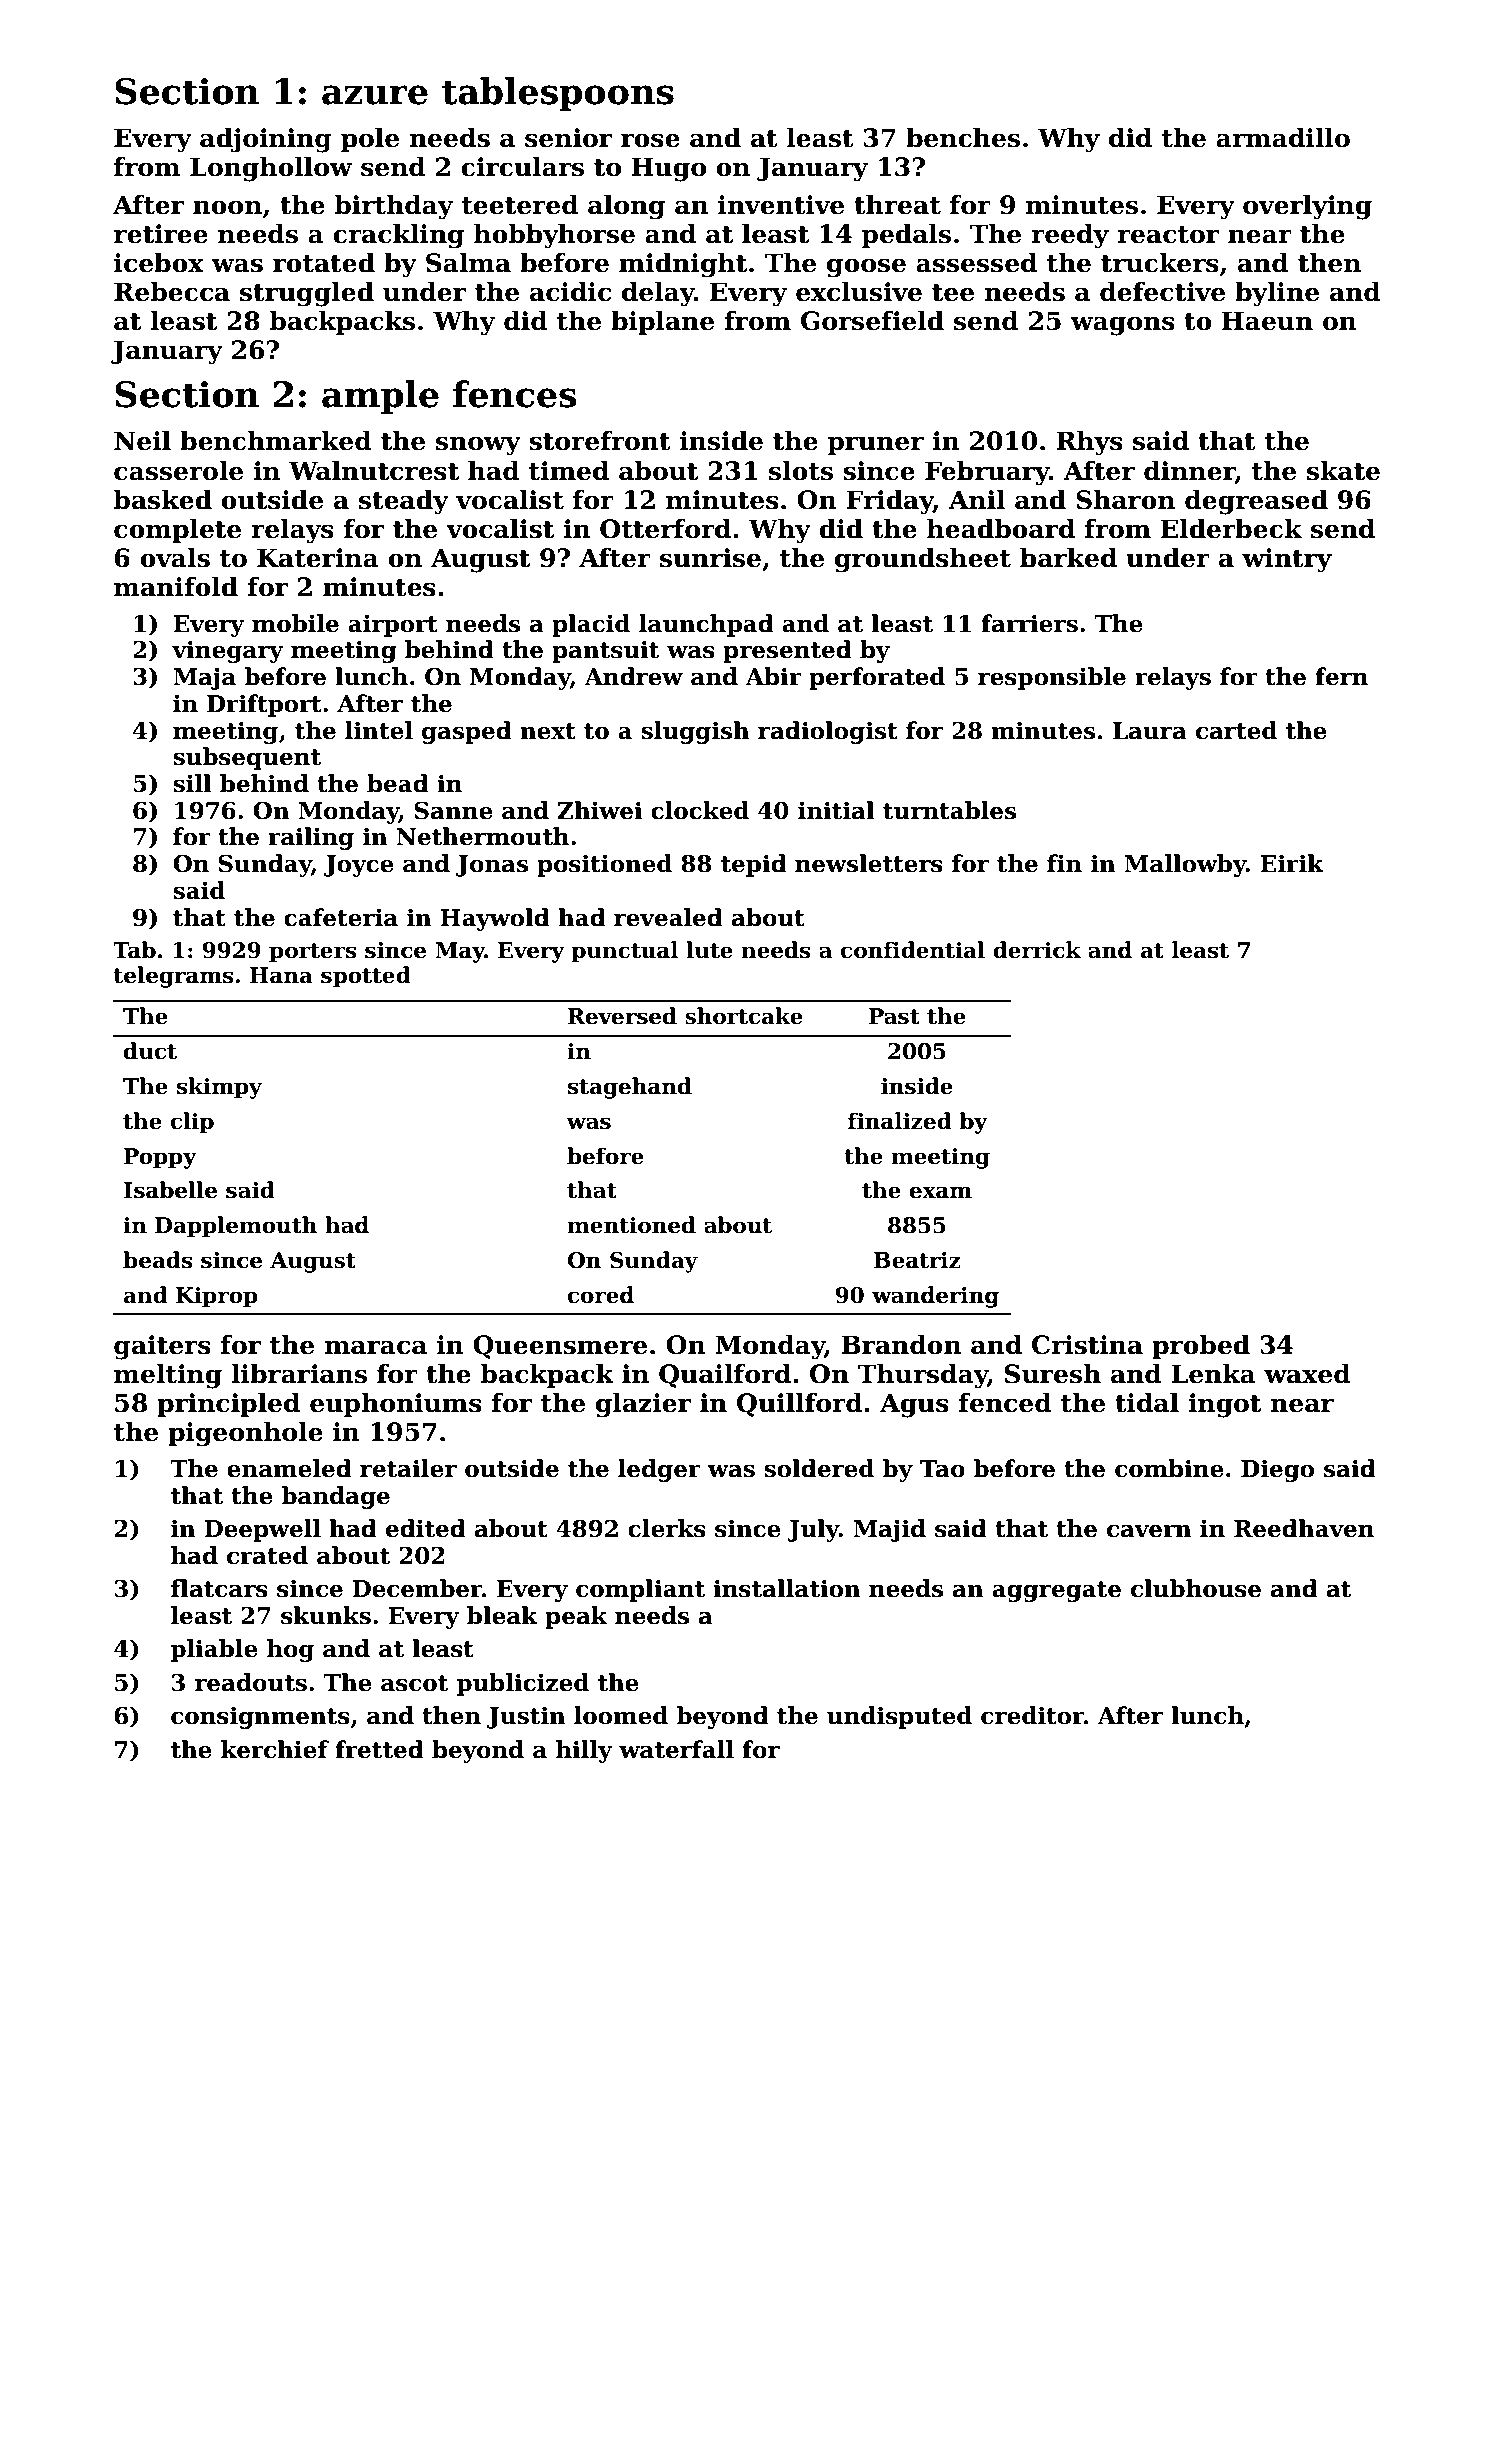 This page has height=2464, width=1496. I want to click on skate, so click(1343, 471).
